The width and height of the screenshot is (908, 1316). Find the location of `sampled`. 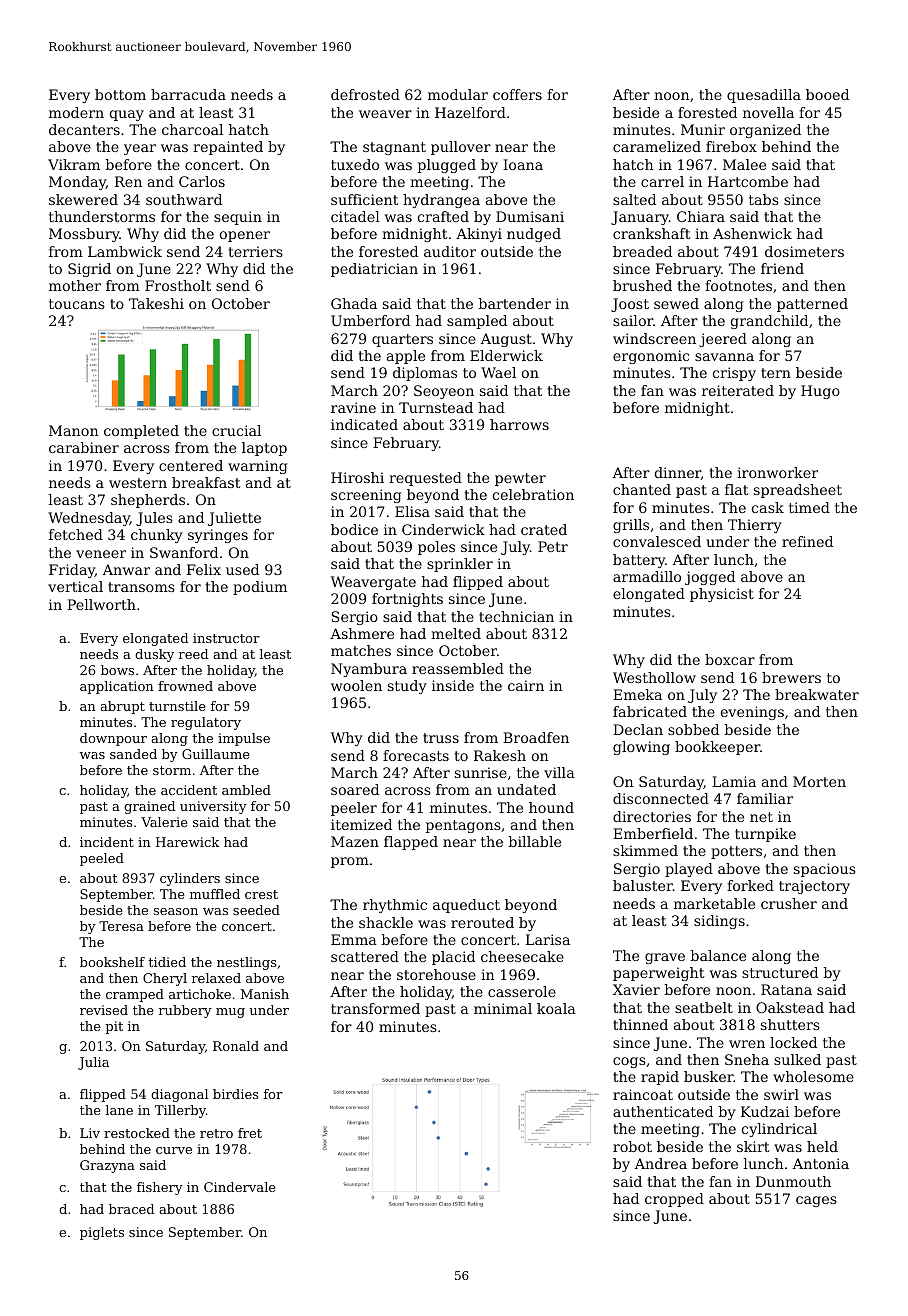

sampled is located at coordinates (477, 322).
